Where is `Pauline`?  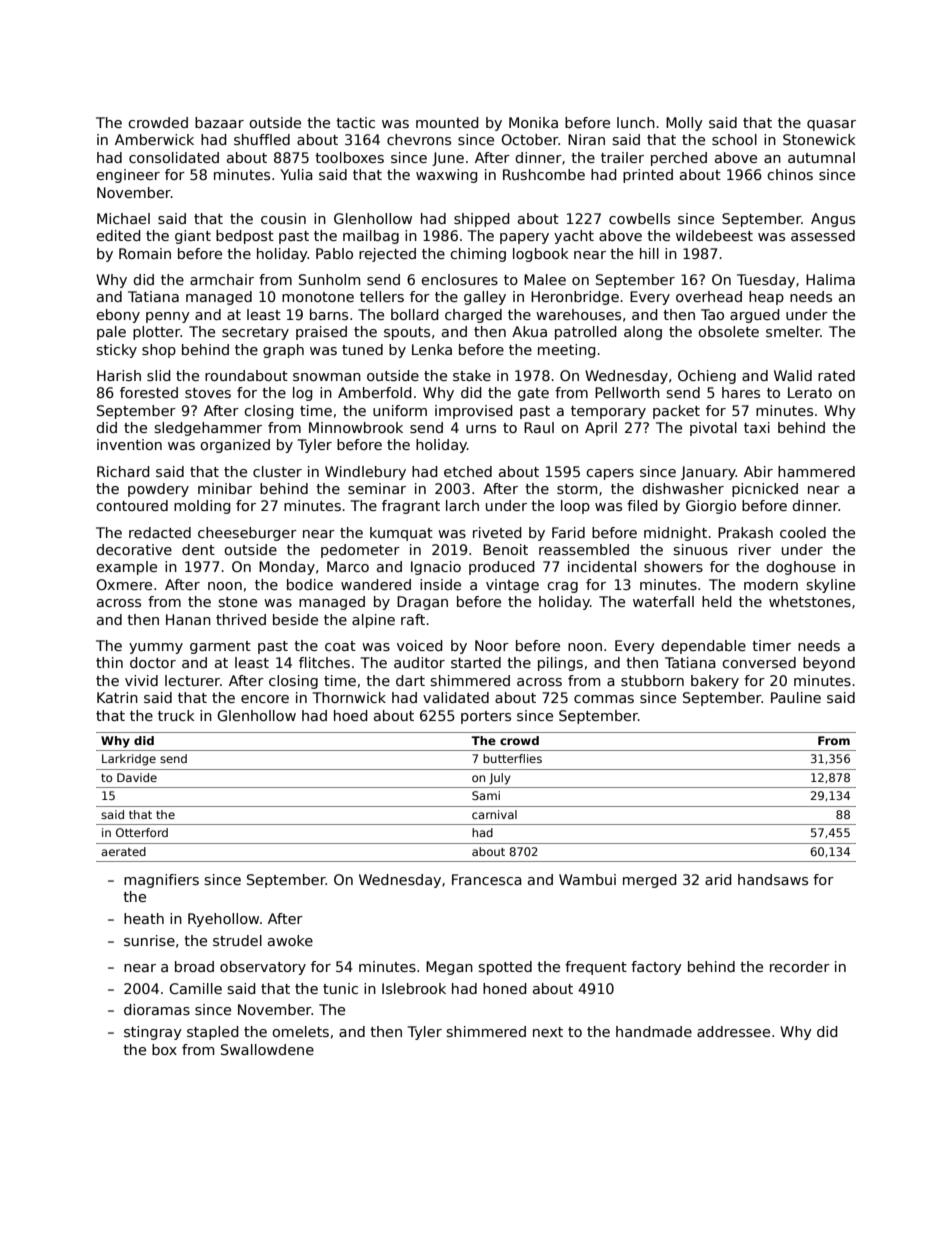 Pauline is located at coordinates (796, 697).
